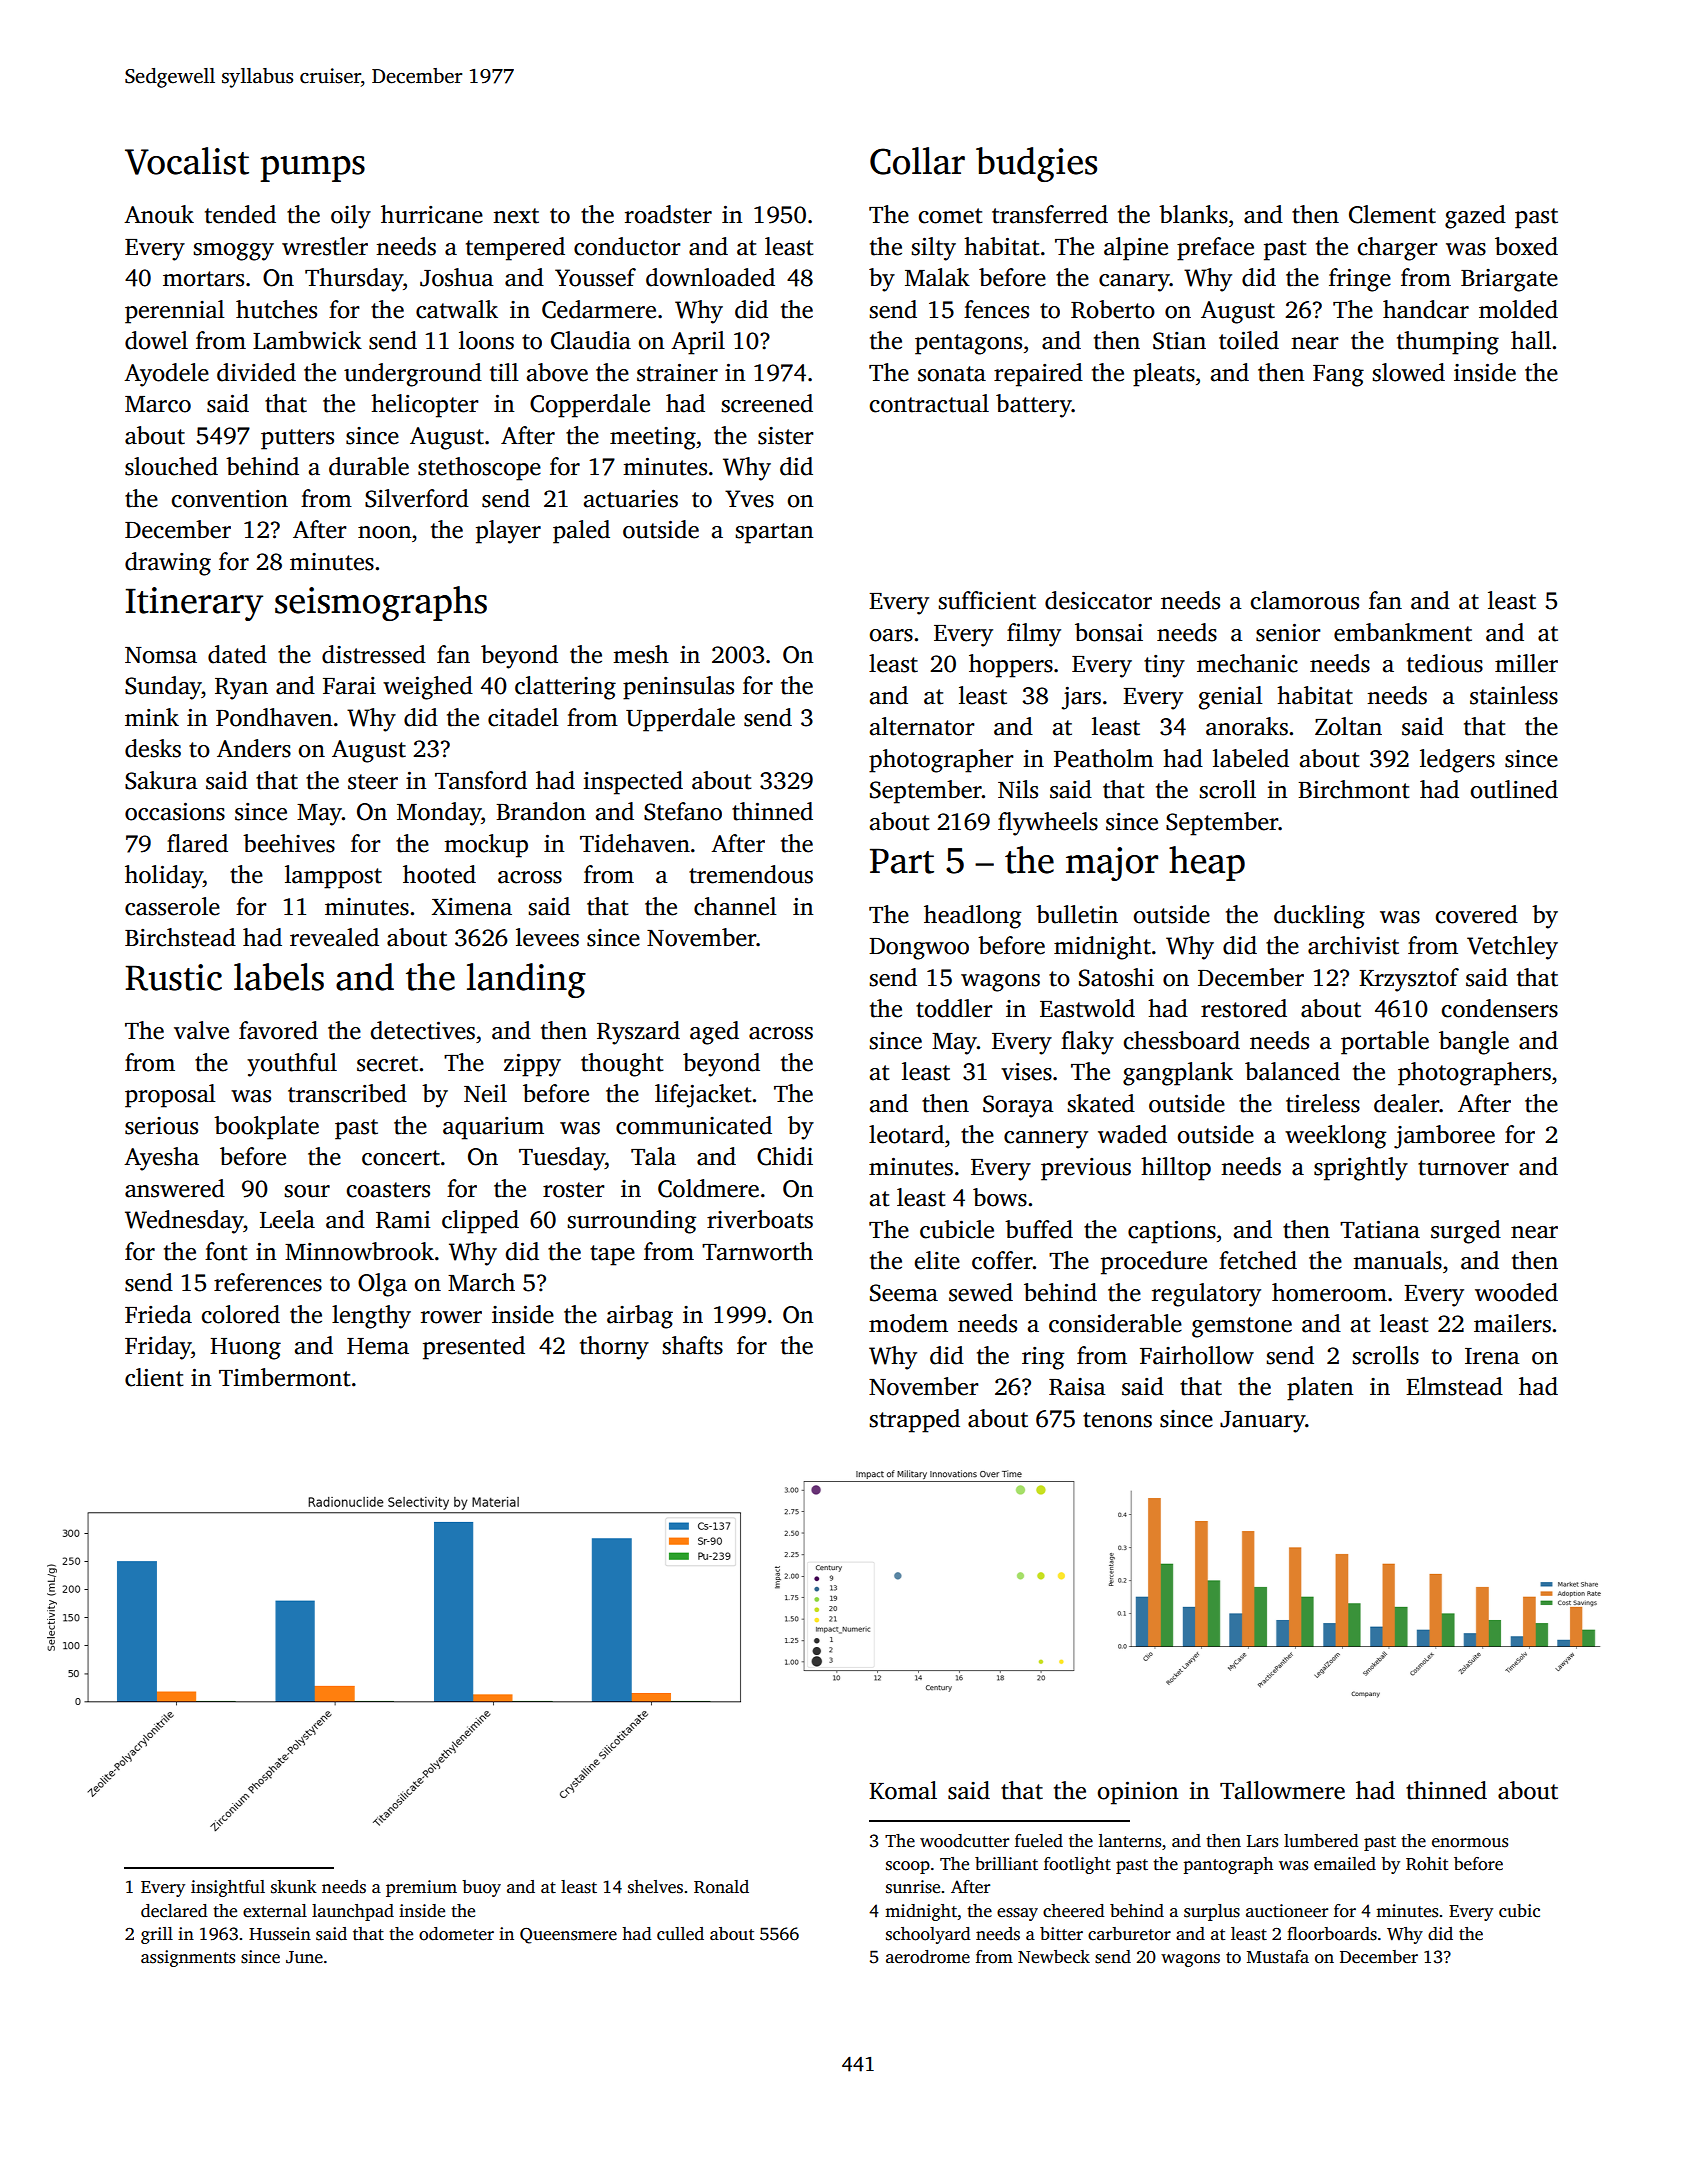 This image has height=2178, width=1683. What do you see at coordinates (312, 169) in the image?
I see `pumps` at bounding box center [312, 169].
